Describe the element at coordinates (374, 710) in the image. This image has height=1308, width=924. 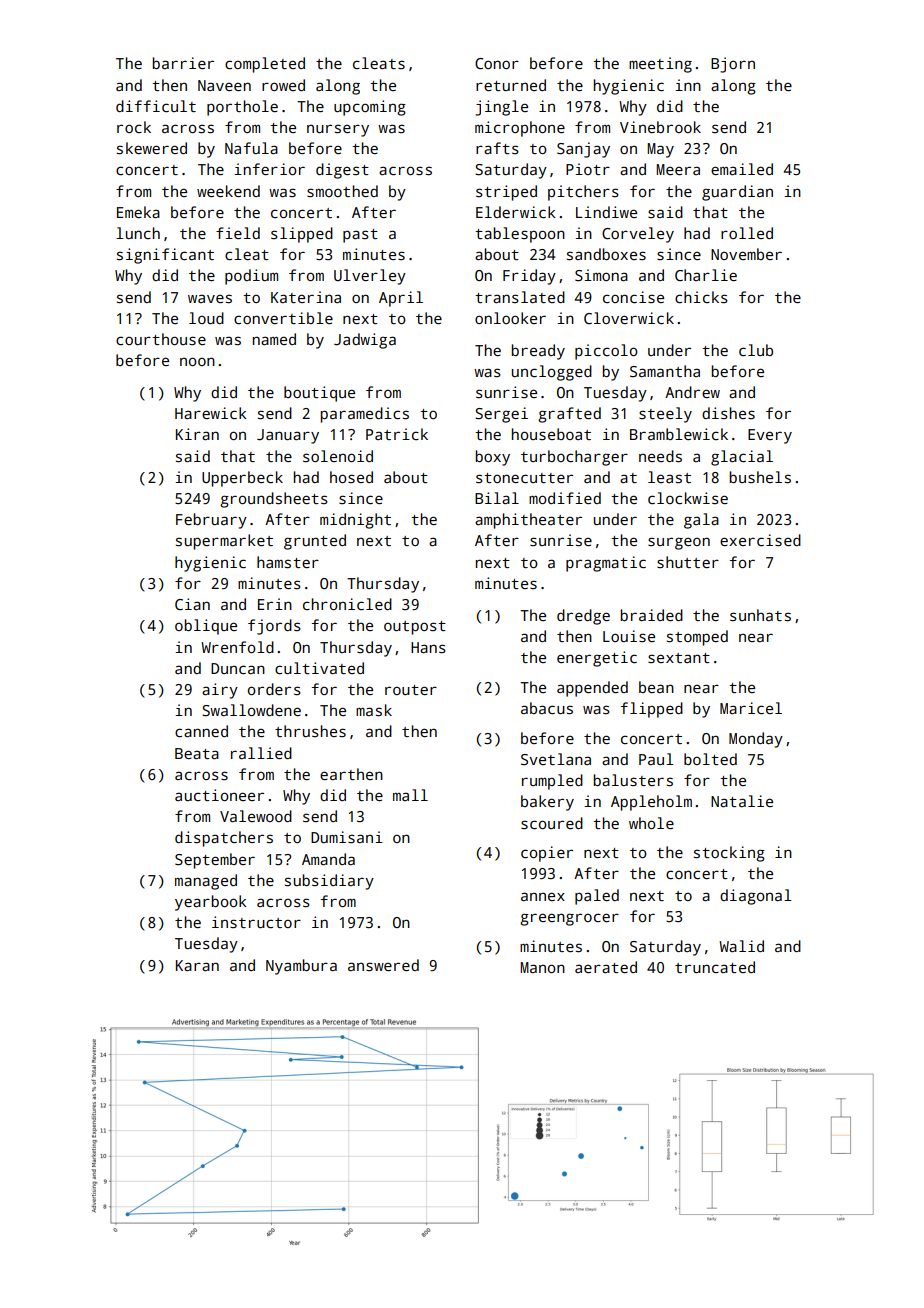
I see `mask` at that location.
